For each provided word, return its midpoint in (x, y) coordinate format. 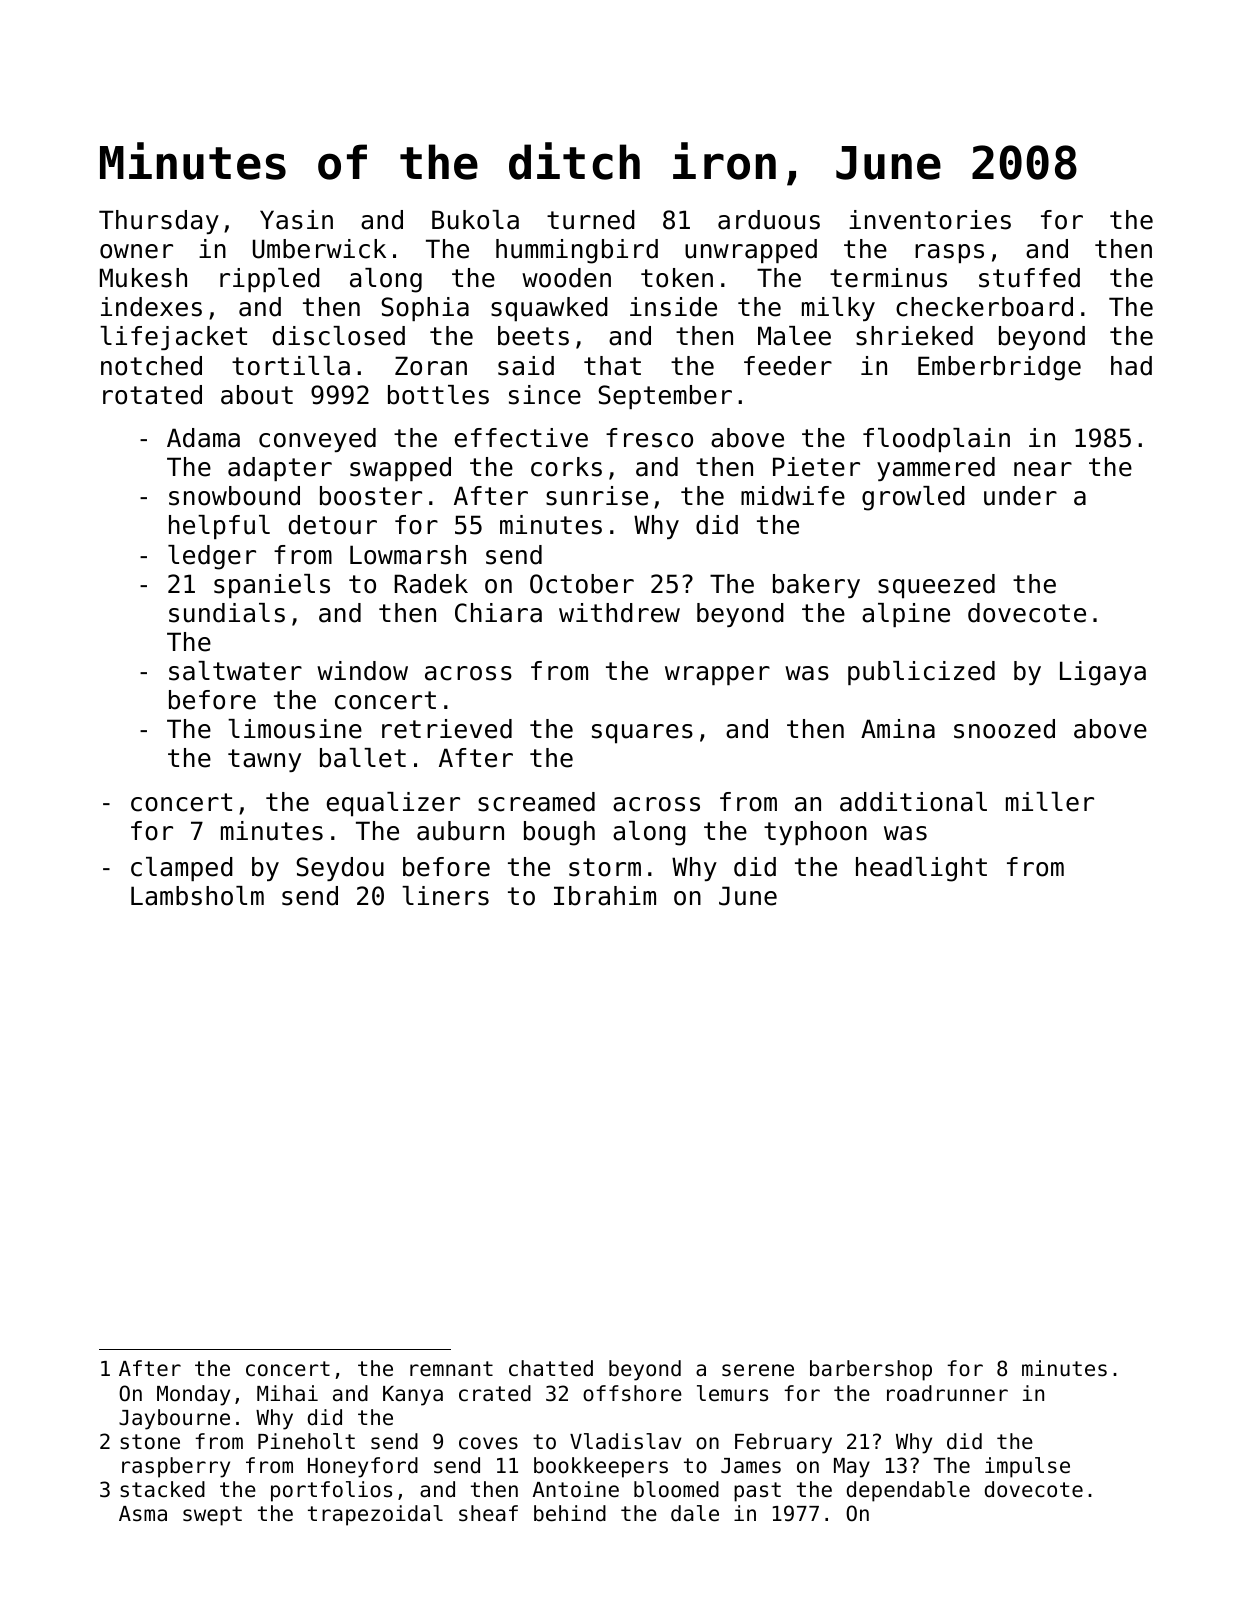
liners (445, 896)
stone (150, 1442)
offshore (632, 1393)
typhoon (815, 833)
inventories (930, 220)
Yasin (296, 220)
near (1043, 469)
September (665, 397)
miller (1050, 802)
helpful (219, 527)
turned (591, 220)
